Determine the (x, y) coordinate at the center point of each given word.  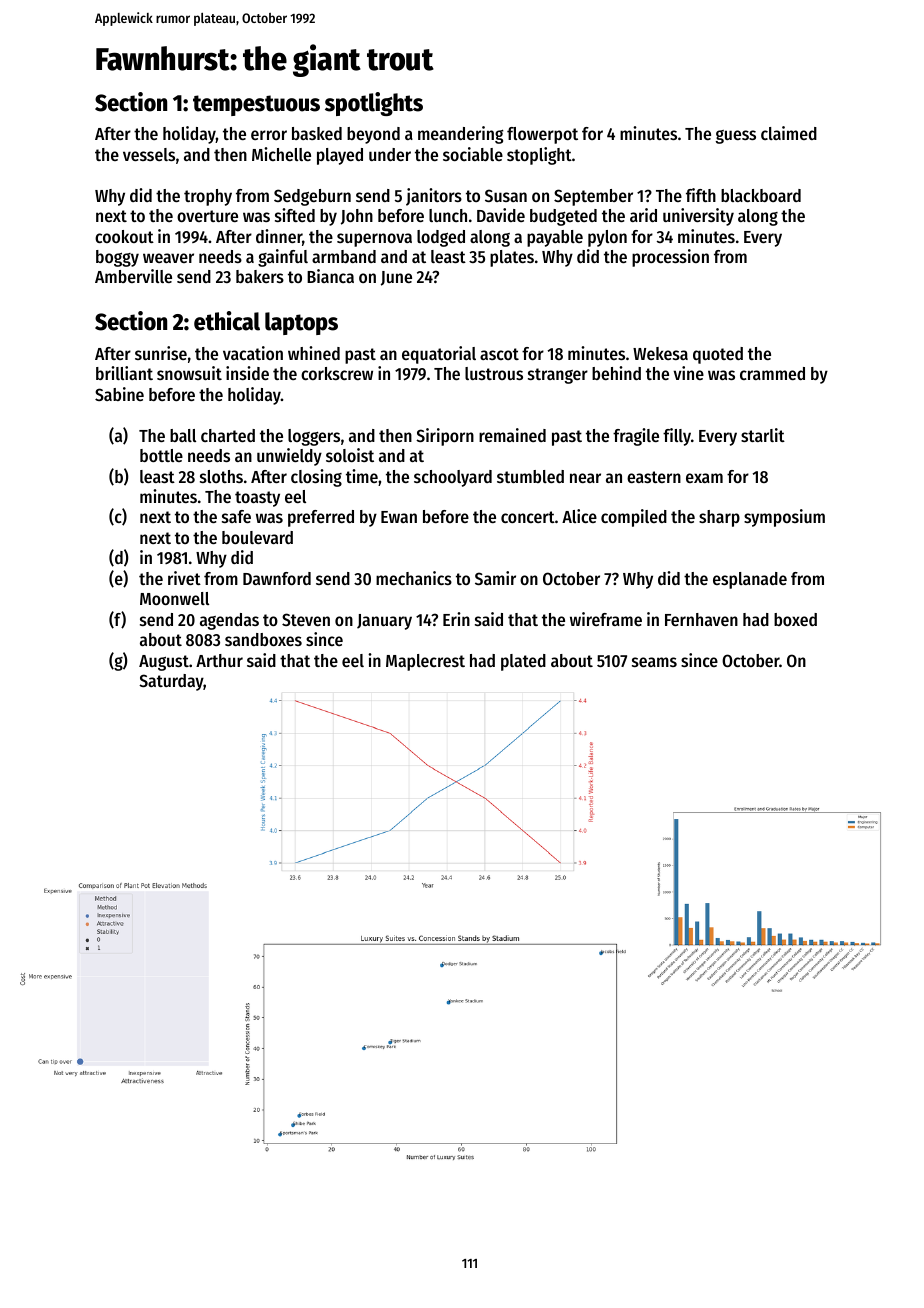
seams (654, 662)
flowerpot (542, 135)
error (269, 135)
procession (670, 258)
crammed (772, 373)
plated (523, 662)
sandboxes (263, 639)
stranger (558, 376)
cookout (124, 236)
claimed (789, 133)
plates (512, 258)
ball (183, 435)
